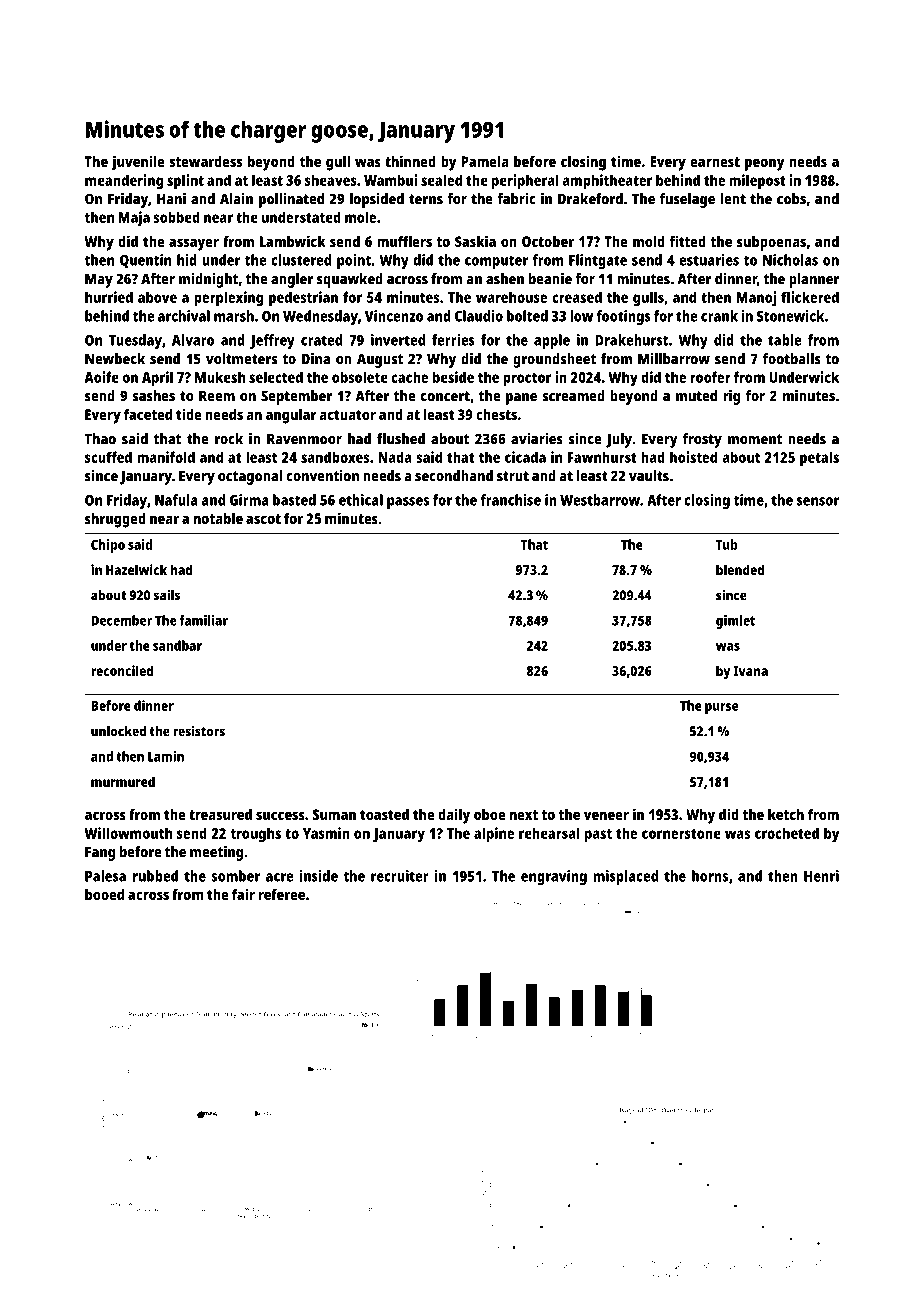 The image size is (924, 1308). What do you see at coordinates (282, 894) in the screenshot?
I see `referee` at bounding box center [282, 894].
